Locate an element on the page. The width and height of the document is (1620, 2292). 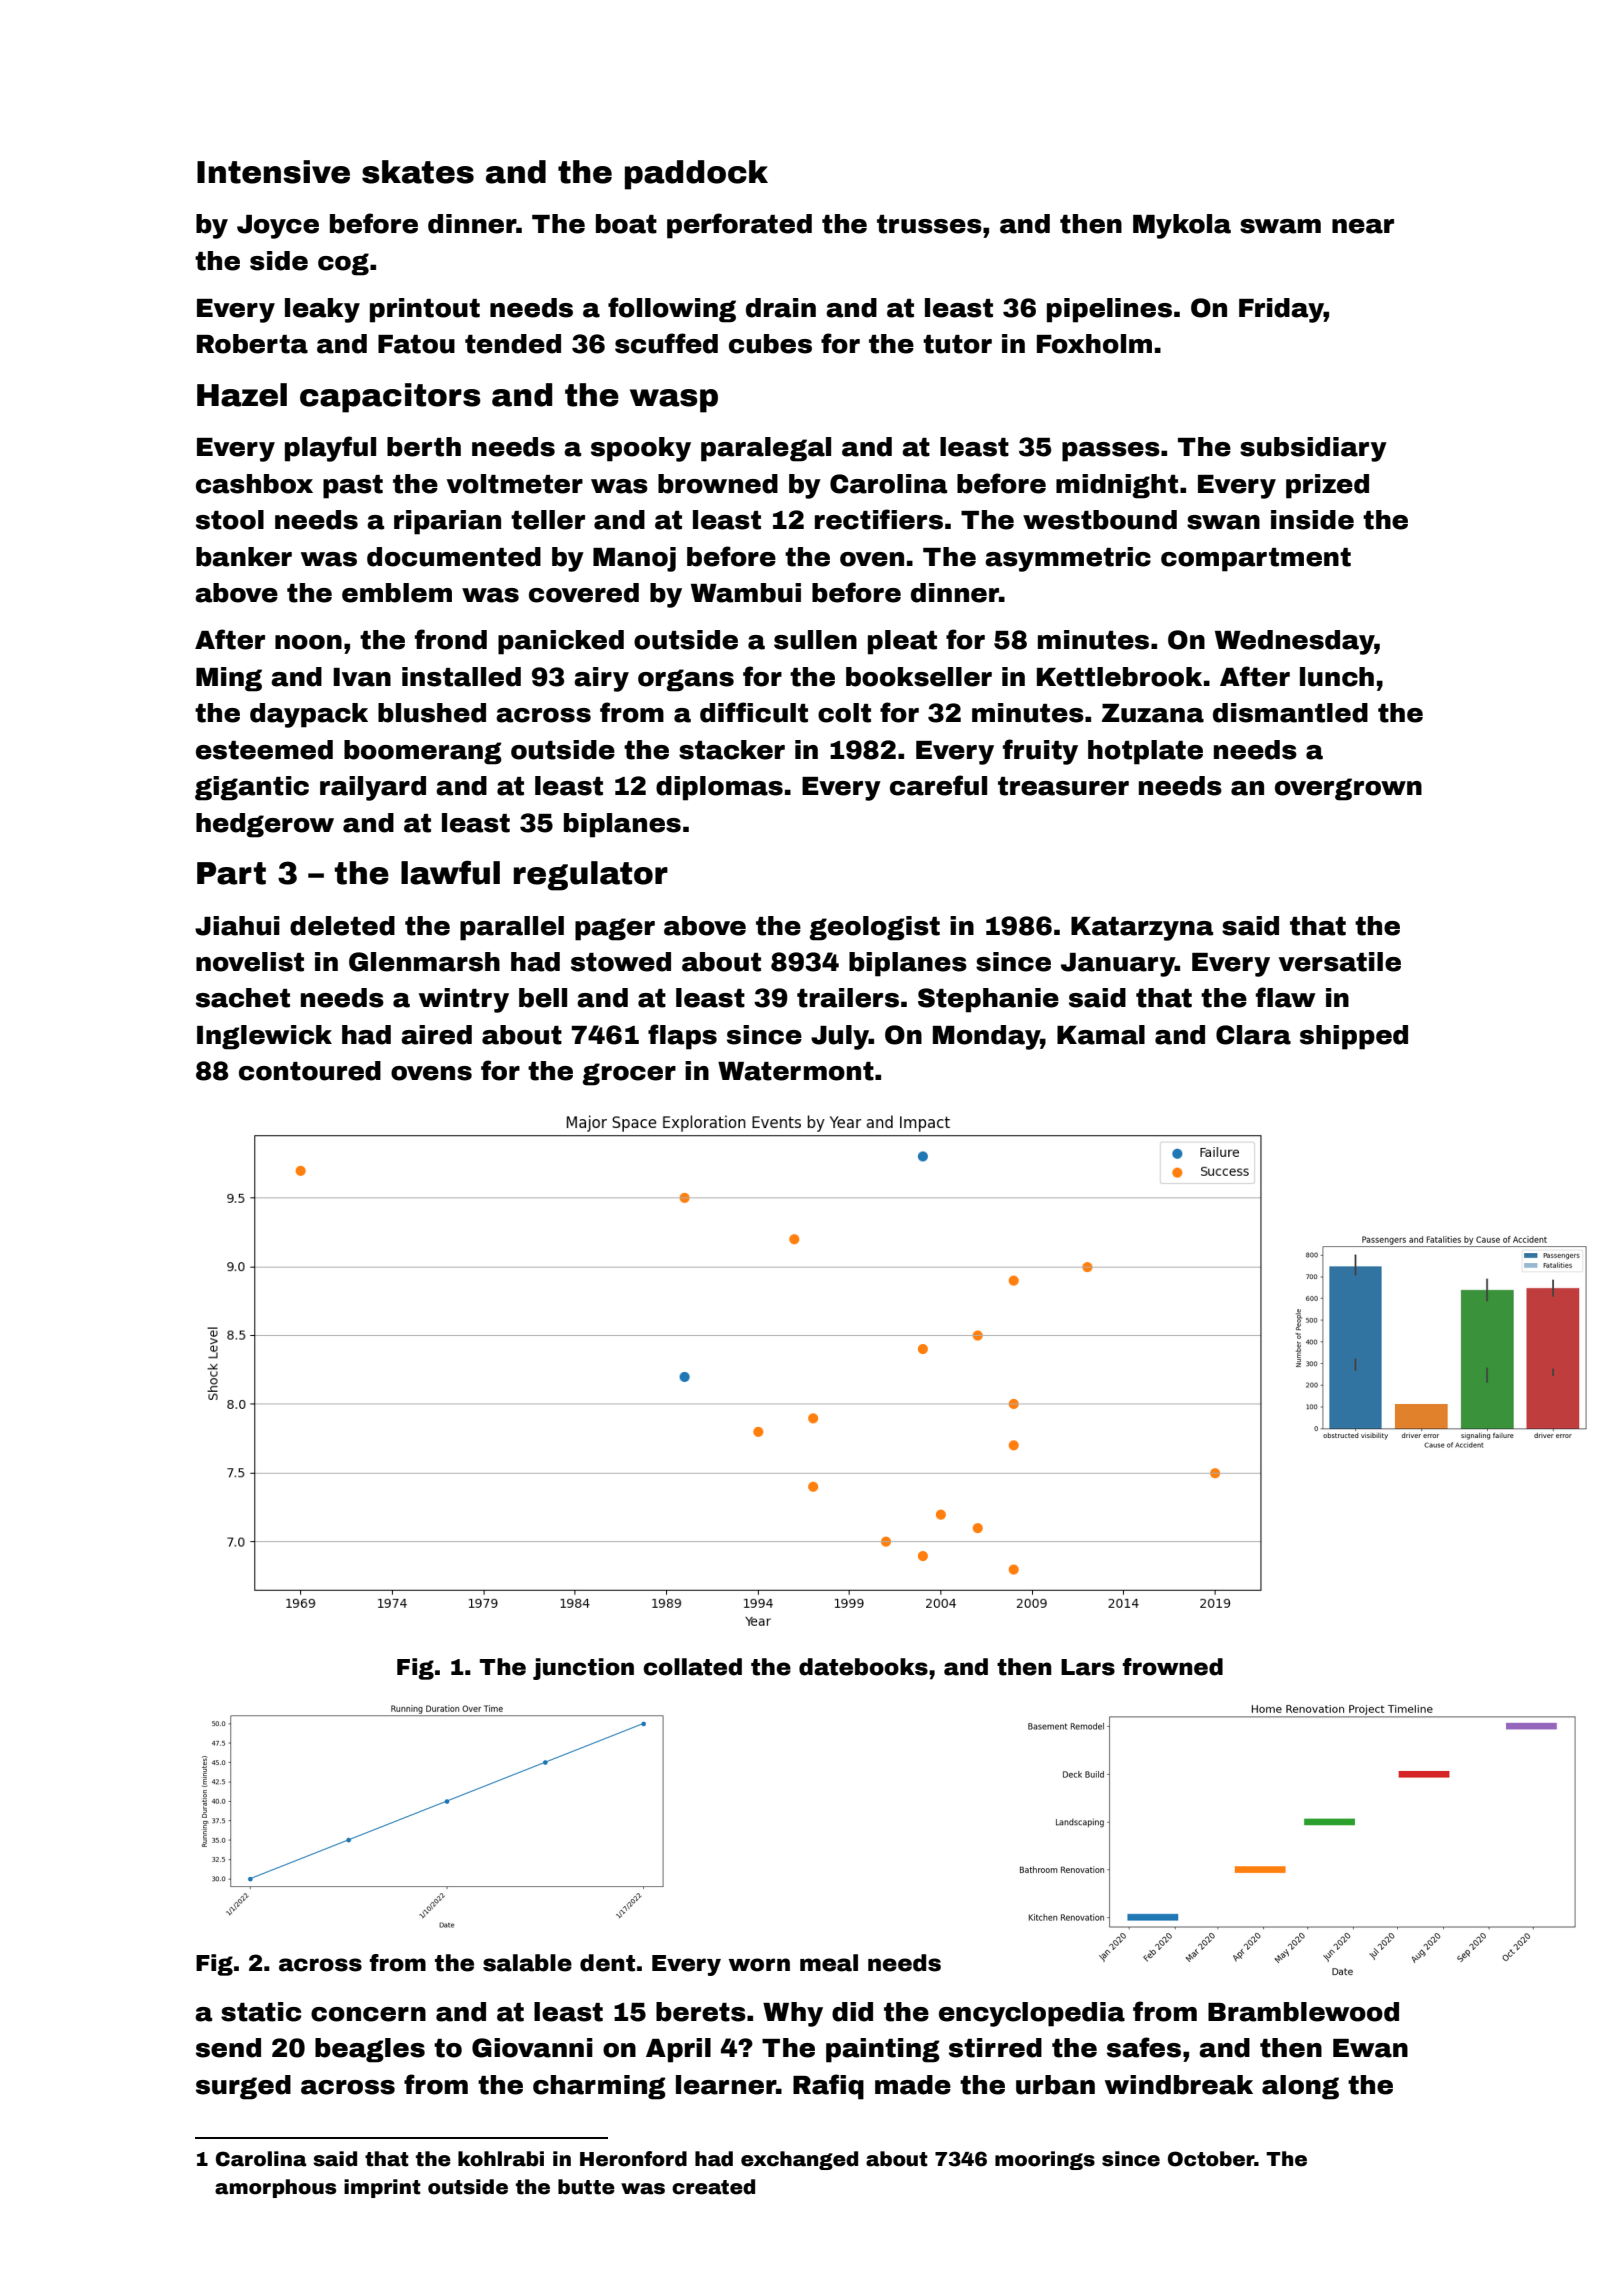
Clara is located at coordinates (1253, 1035).
